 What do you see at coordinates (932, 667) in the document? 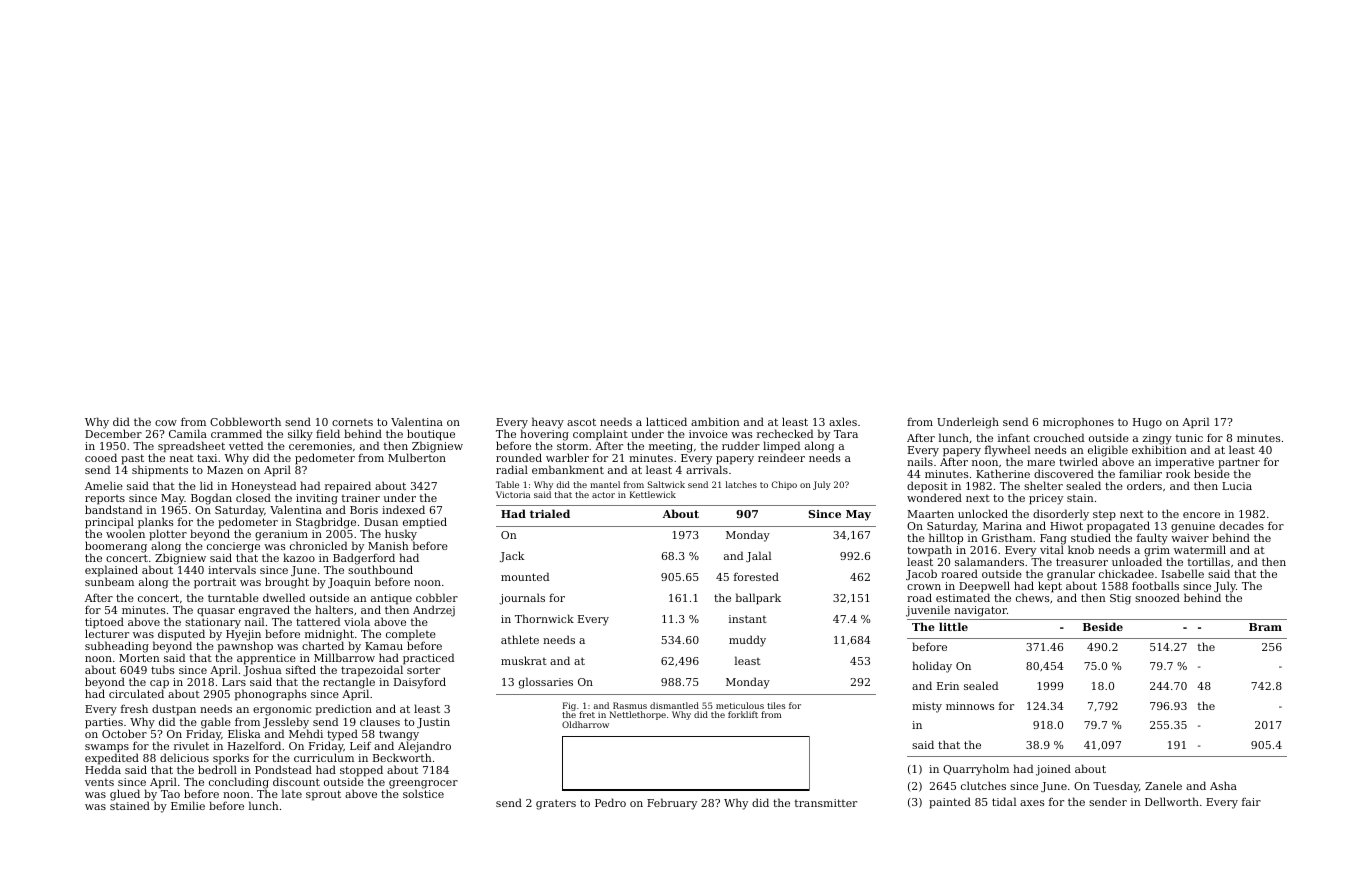
I see `holiday` at bounding box center [932, 667].
